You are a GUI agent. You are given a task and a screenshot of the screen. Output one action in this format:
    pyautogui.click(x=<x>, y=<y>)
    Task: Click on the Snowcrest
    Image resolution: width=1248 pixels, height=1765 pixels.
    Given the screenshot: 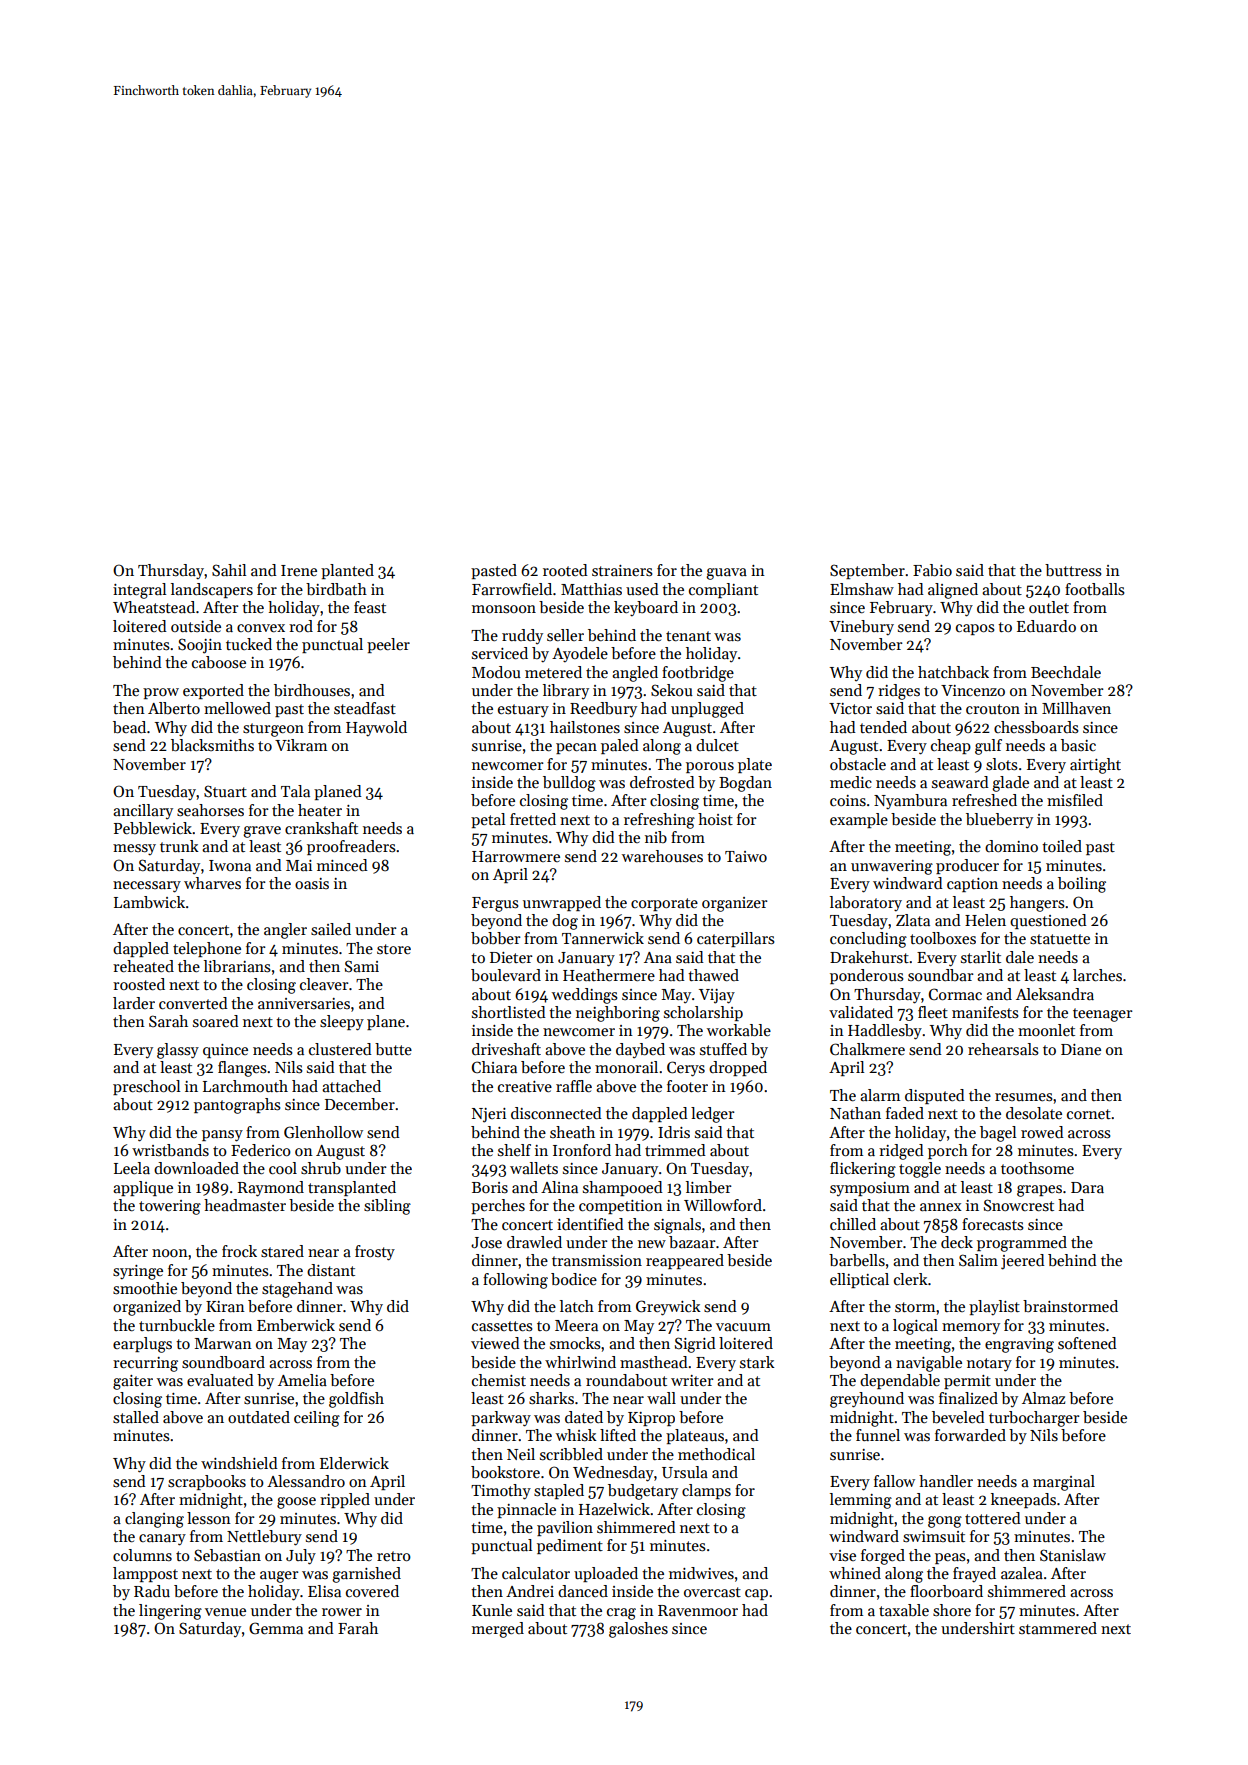 What is the action you would take?
    pyautogui.click(x=1019, y=1205)
